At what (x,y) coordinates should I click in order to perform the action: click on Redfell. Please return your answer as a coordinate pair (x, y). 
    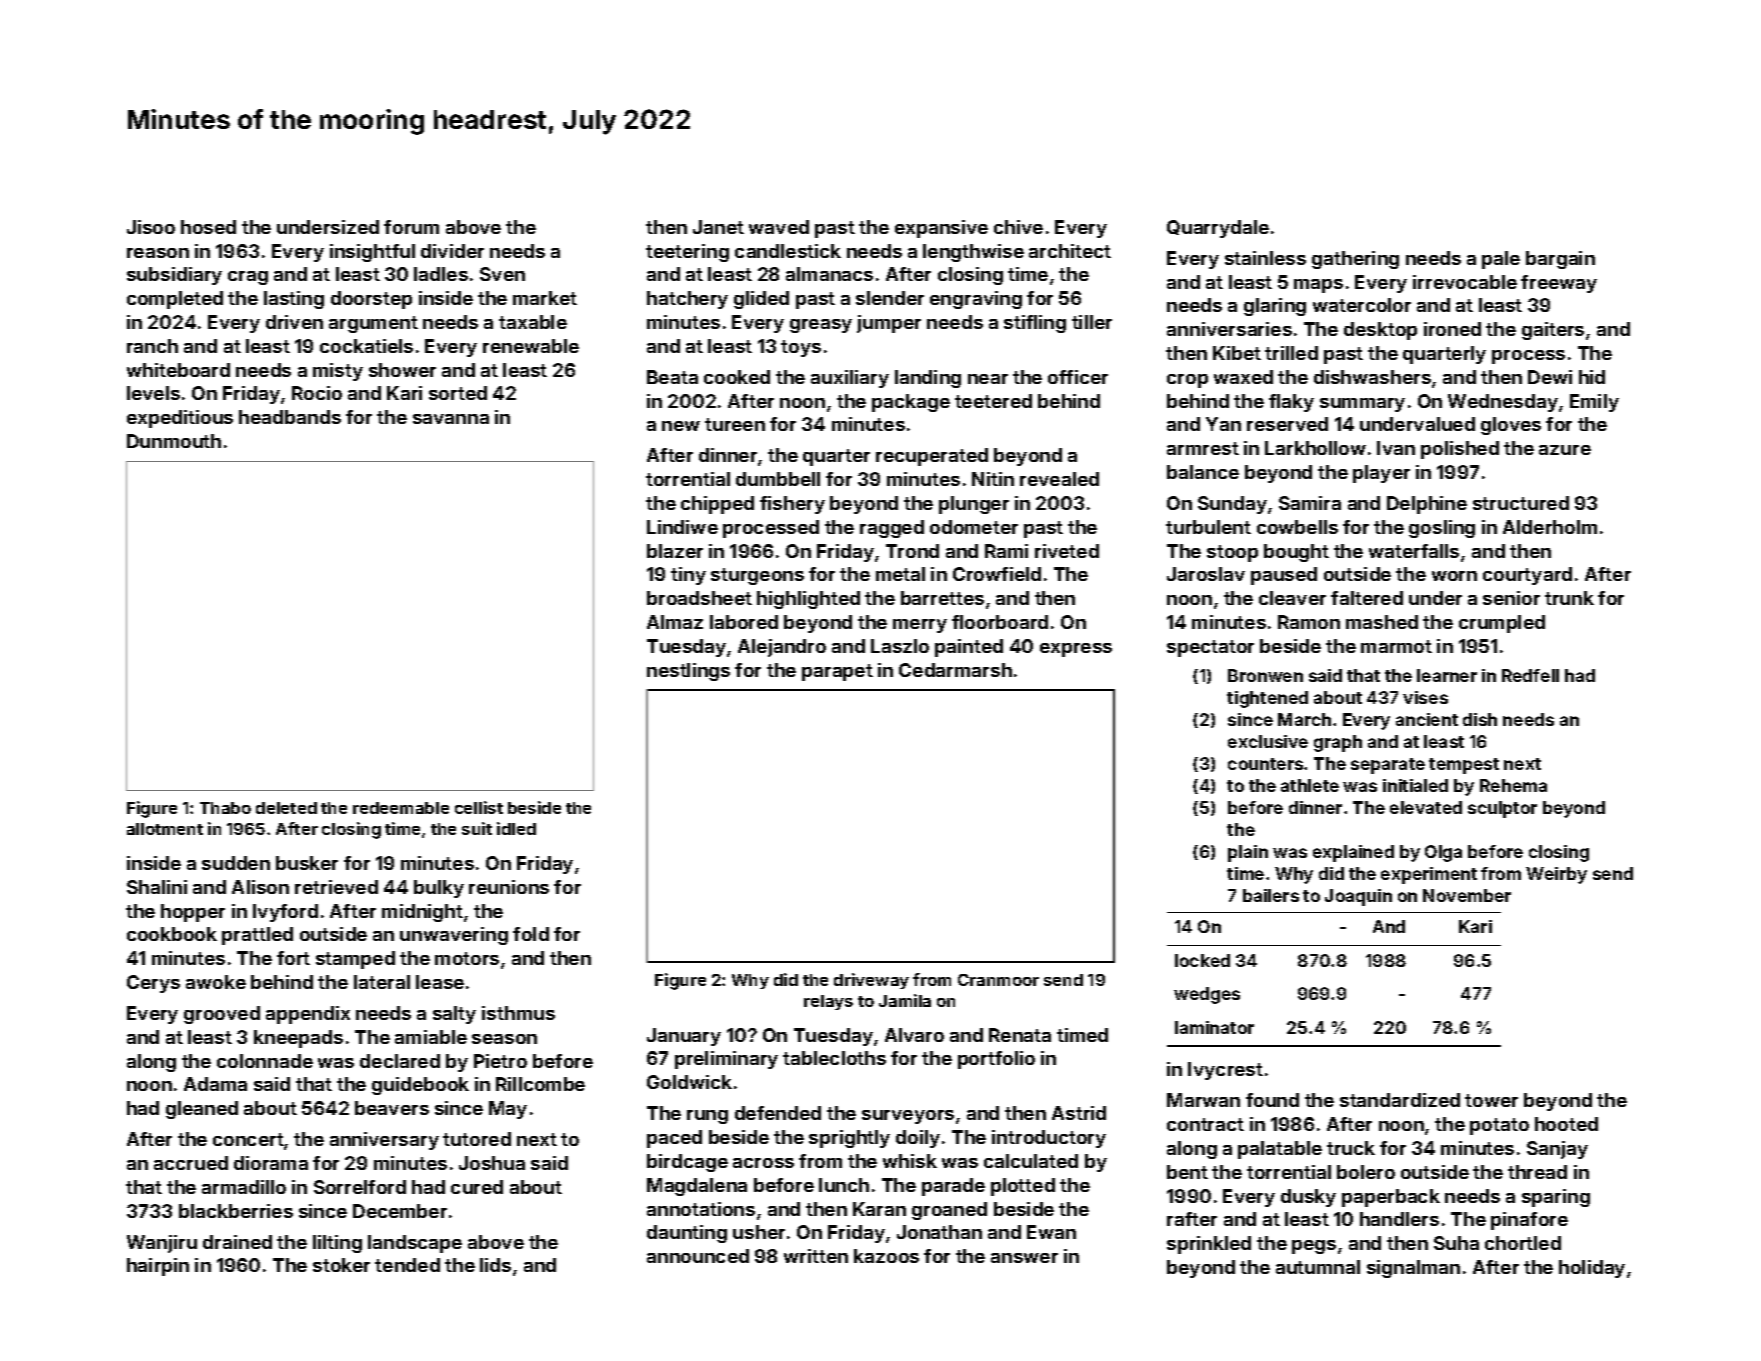
    Looking at the image, I should click on (1530, 675).
